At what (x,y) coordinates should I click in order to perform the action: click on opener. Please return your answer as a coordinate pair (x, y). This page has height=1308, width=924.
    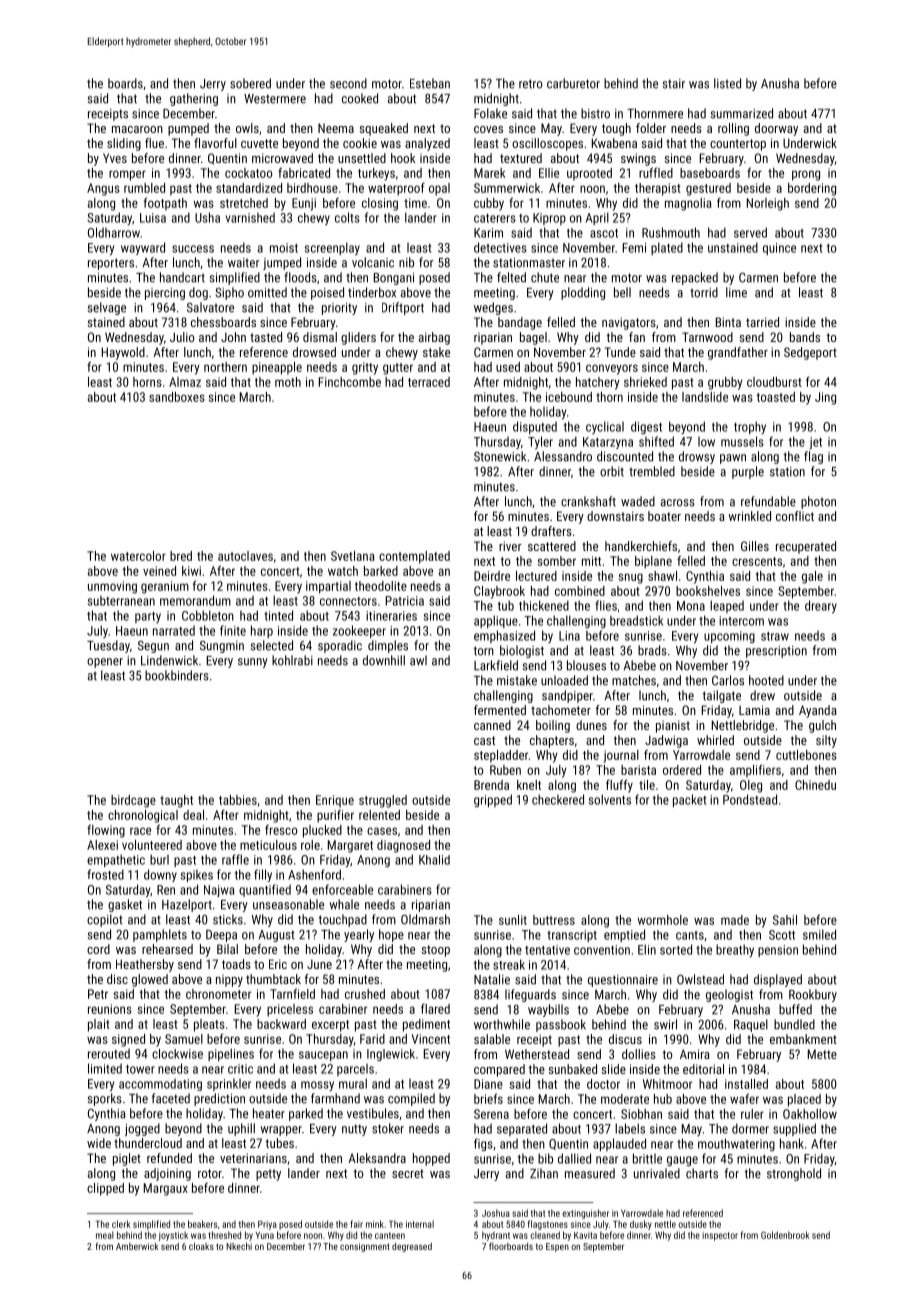
    Looking at the image, I should click on (105, 663).
